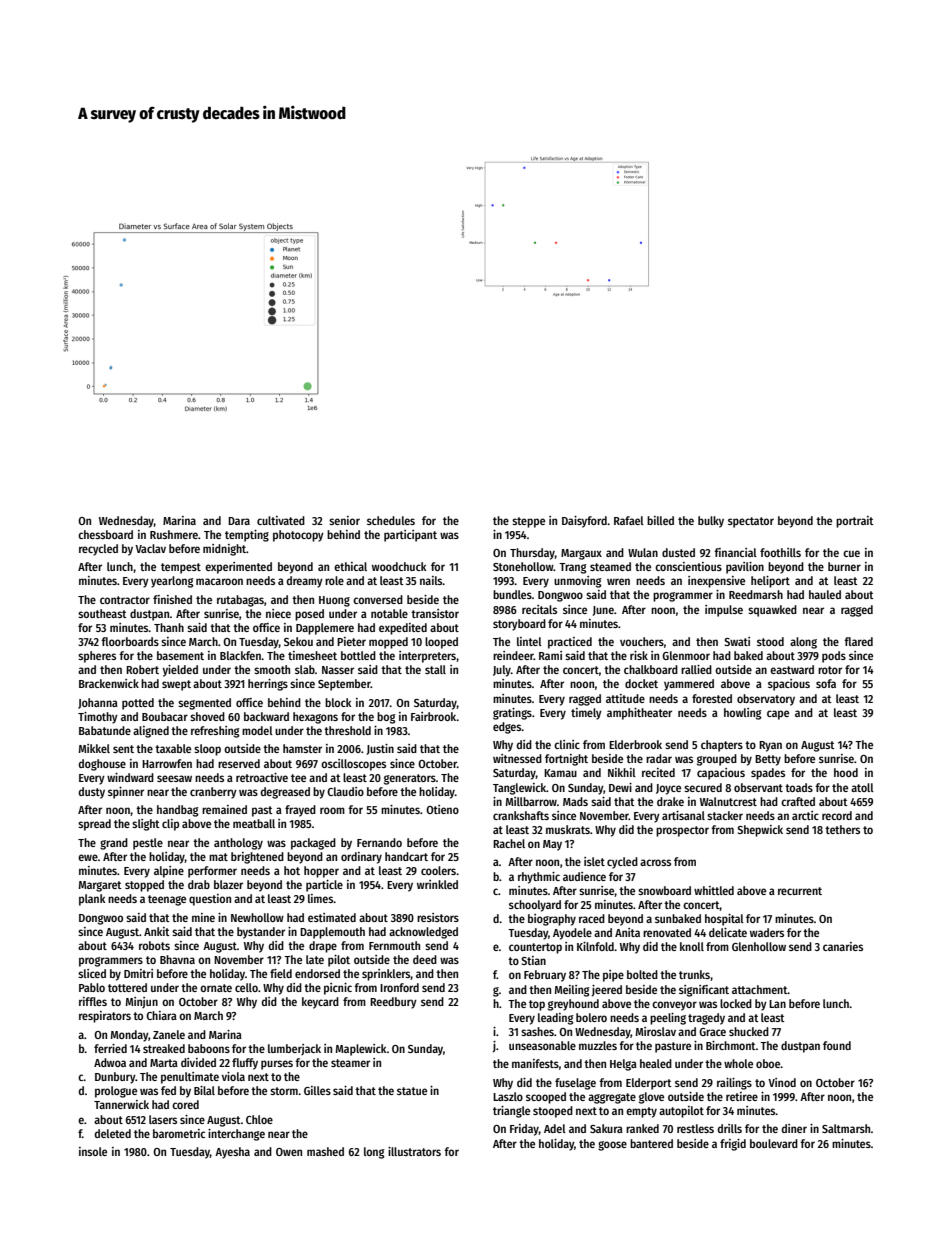  I want to click on flared, so click(858, 641).
